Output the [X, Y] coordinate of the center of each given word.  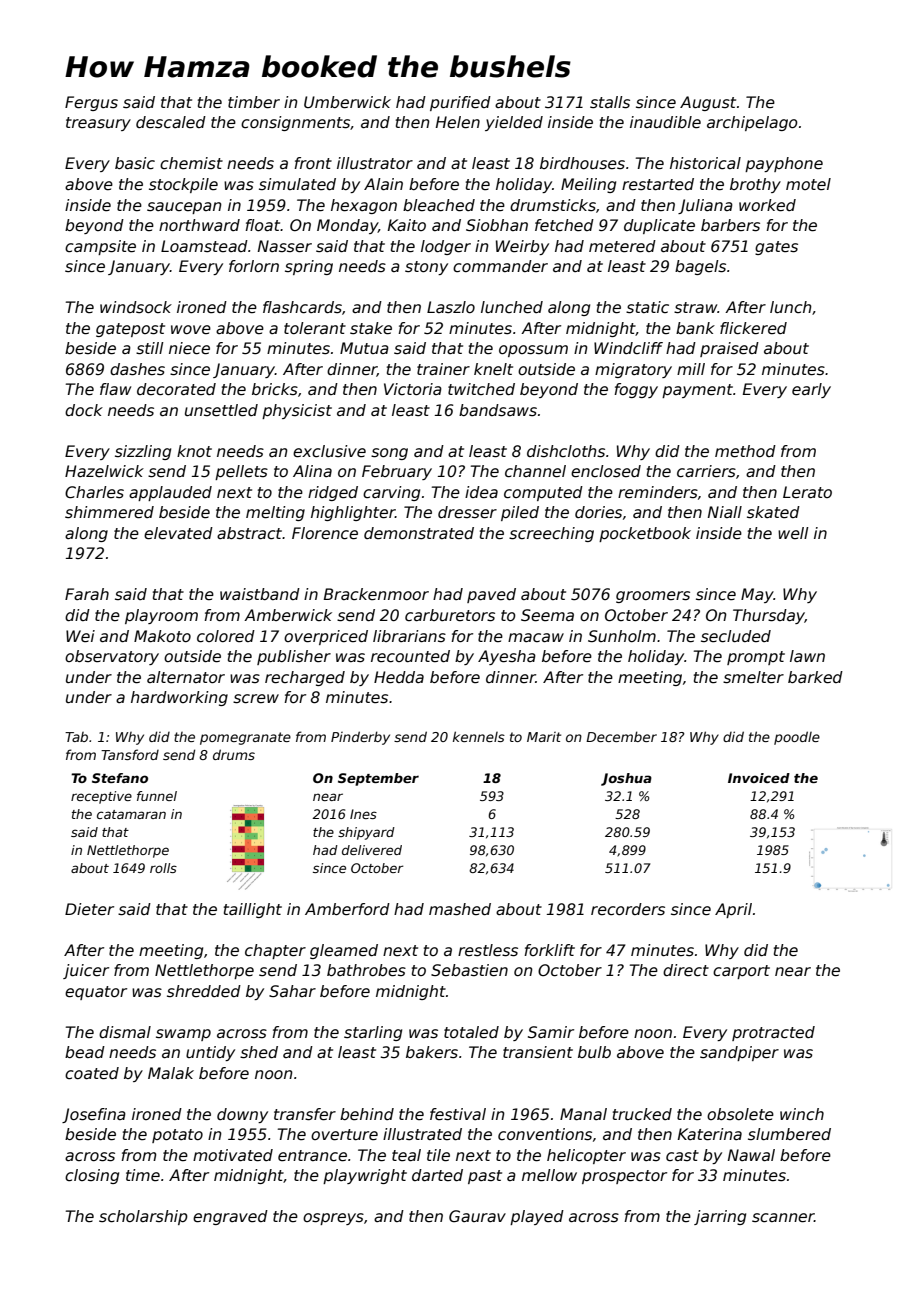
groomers [653, 597]
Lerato [807, 492]
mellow [549, 1175]
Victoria [413, 389]
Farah [87, 594]
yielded [514, 123]
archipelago [752, 123]
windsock [136, 307]
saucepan [184, 208]
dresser [467, 512]
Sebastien [469, 970]
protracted [773, 1033]
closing [92, 1176]
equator [96, 993]
